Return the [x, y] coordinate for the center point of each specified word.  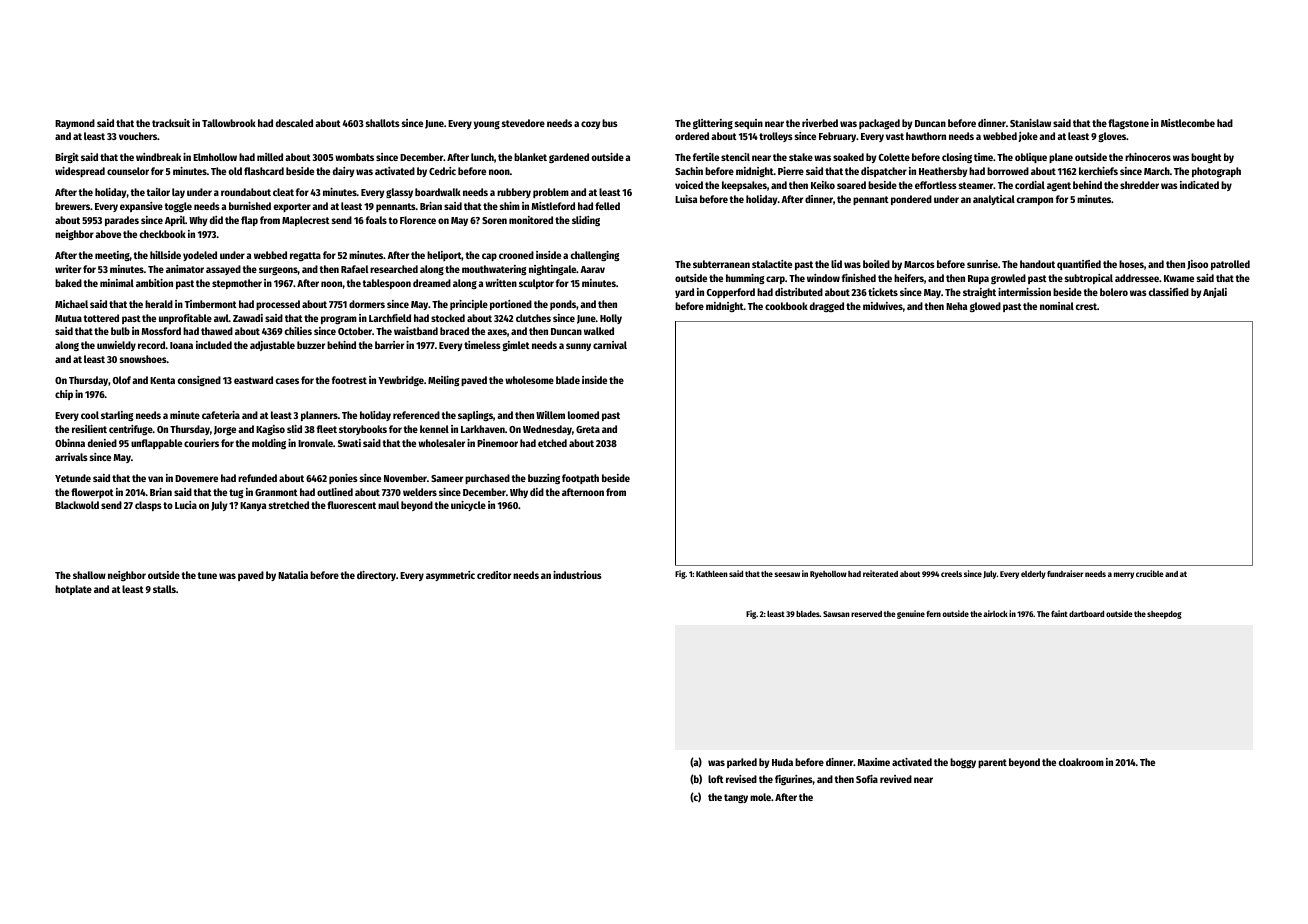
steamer [976, 185]
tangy [736, 798]
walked [599, 331]
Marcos [919, 264]
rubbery [514, 193]
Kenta [162, 380]
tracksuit [171, 123]
